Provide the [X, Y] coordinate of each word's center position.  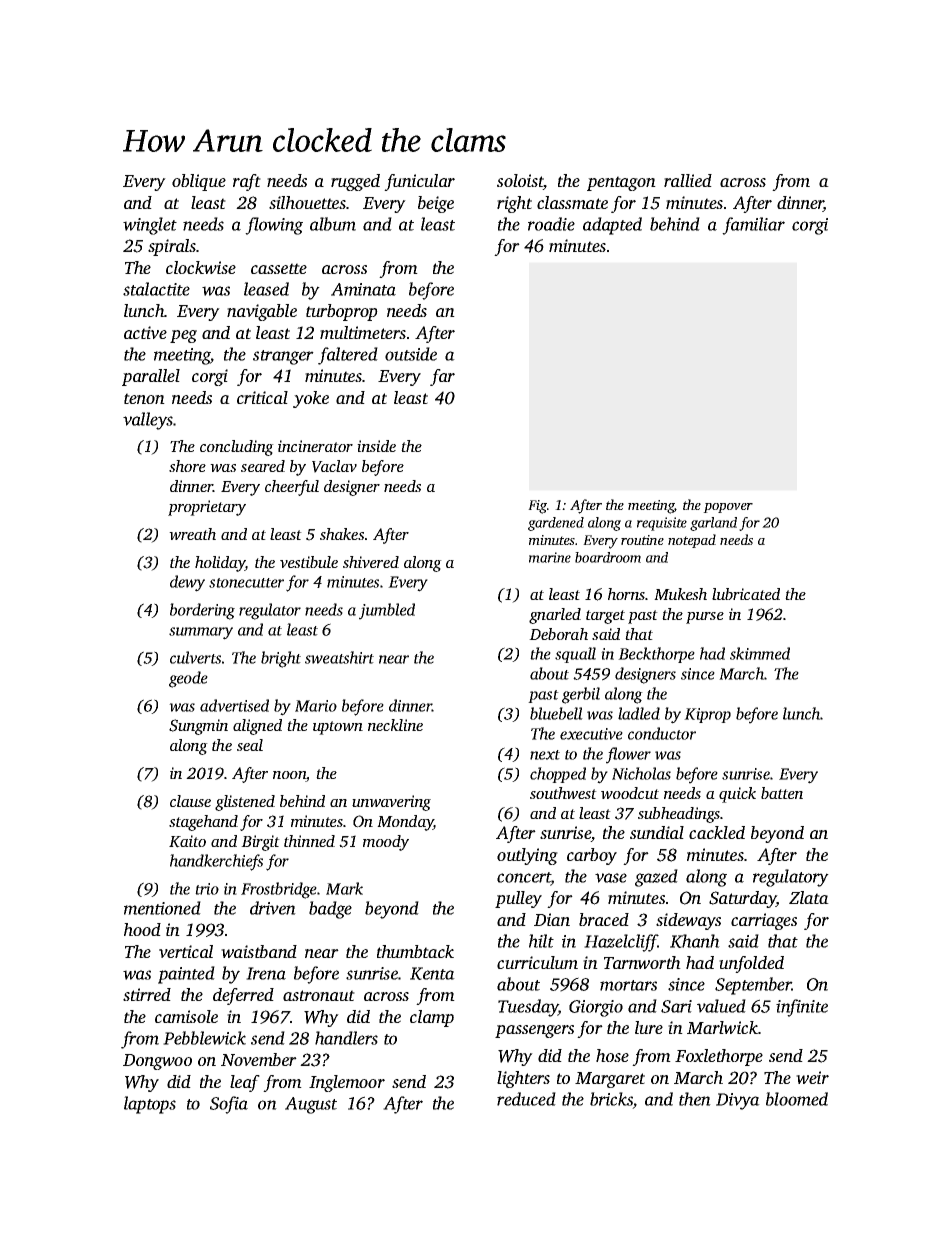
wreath [192, 534]
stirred [147, 994]
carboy [592, 856]
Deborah [558, 634]
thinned [309, 841]
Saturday [742, 899]
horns [626, 594]
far [442, 377]
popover [728, 508]
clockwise [201, 267]
